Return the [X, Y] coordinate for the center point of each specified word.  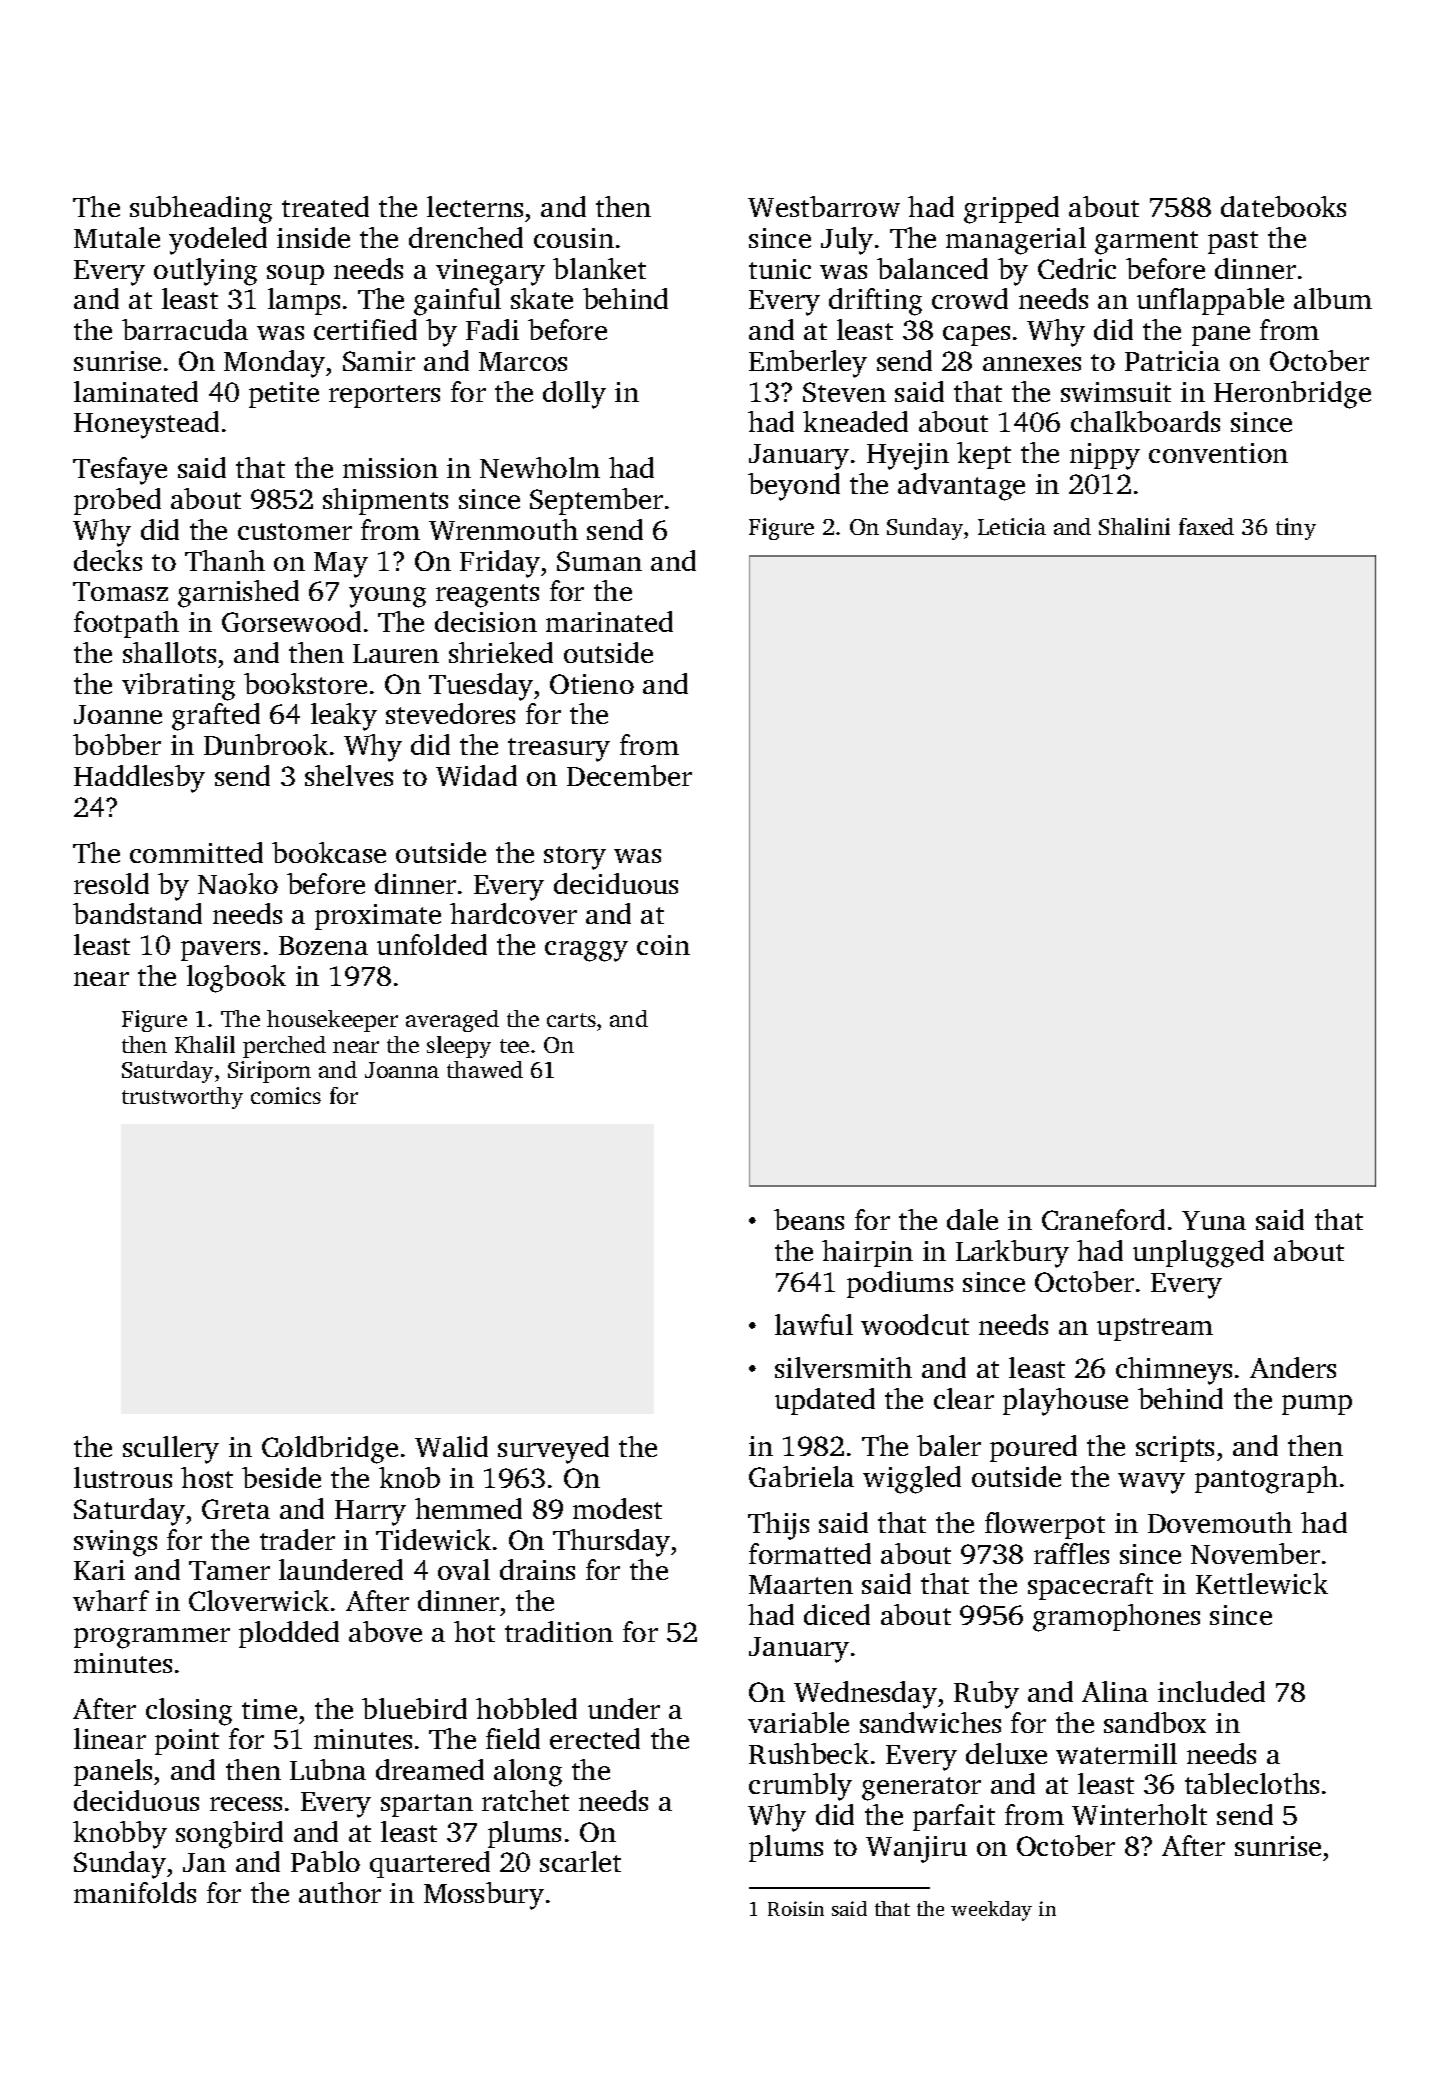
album [1333, 298]
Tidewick [433, 1539]
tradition [559, 1631]
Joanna [402, 1070]
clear [964, 1398]
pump [1317, 1405]
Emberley [808, 364]
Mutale [117, 237]
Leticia [1012, 526]
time [269, 1709]
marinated [609, 621]
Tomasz [120, 591]
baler [949, 1445]
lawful [814, 1324]
